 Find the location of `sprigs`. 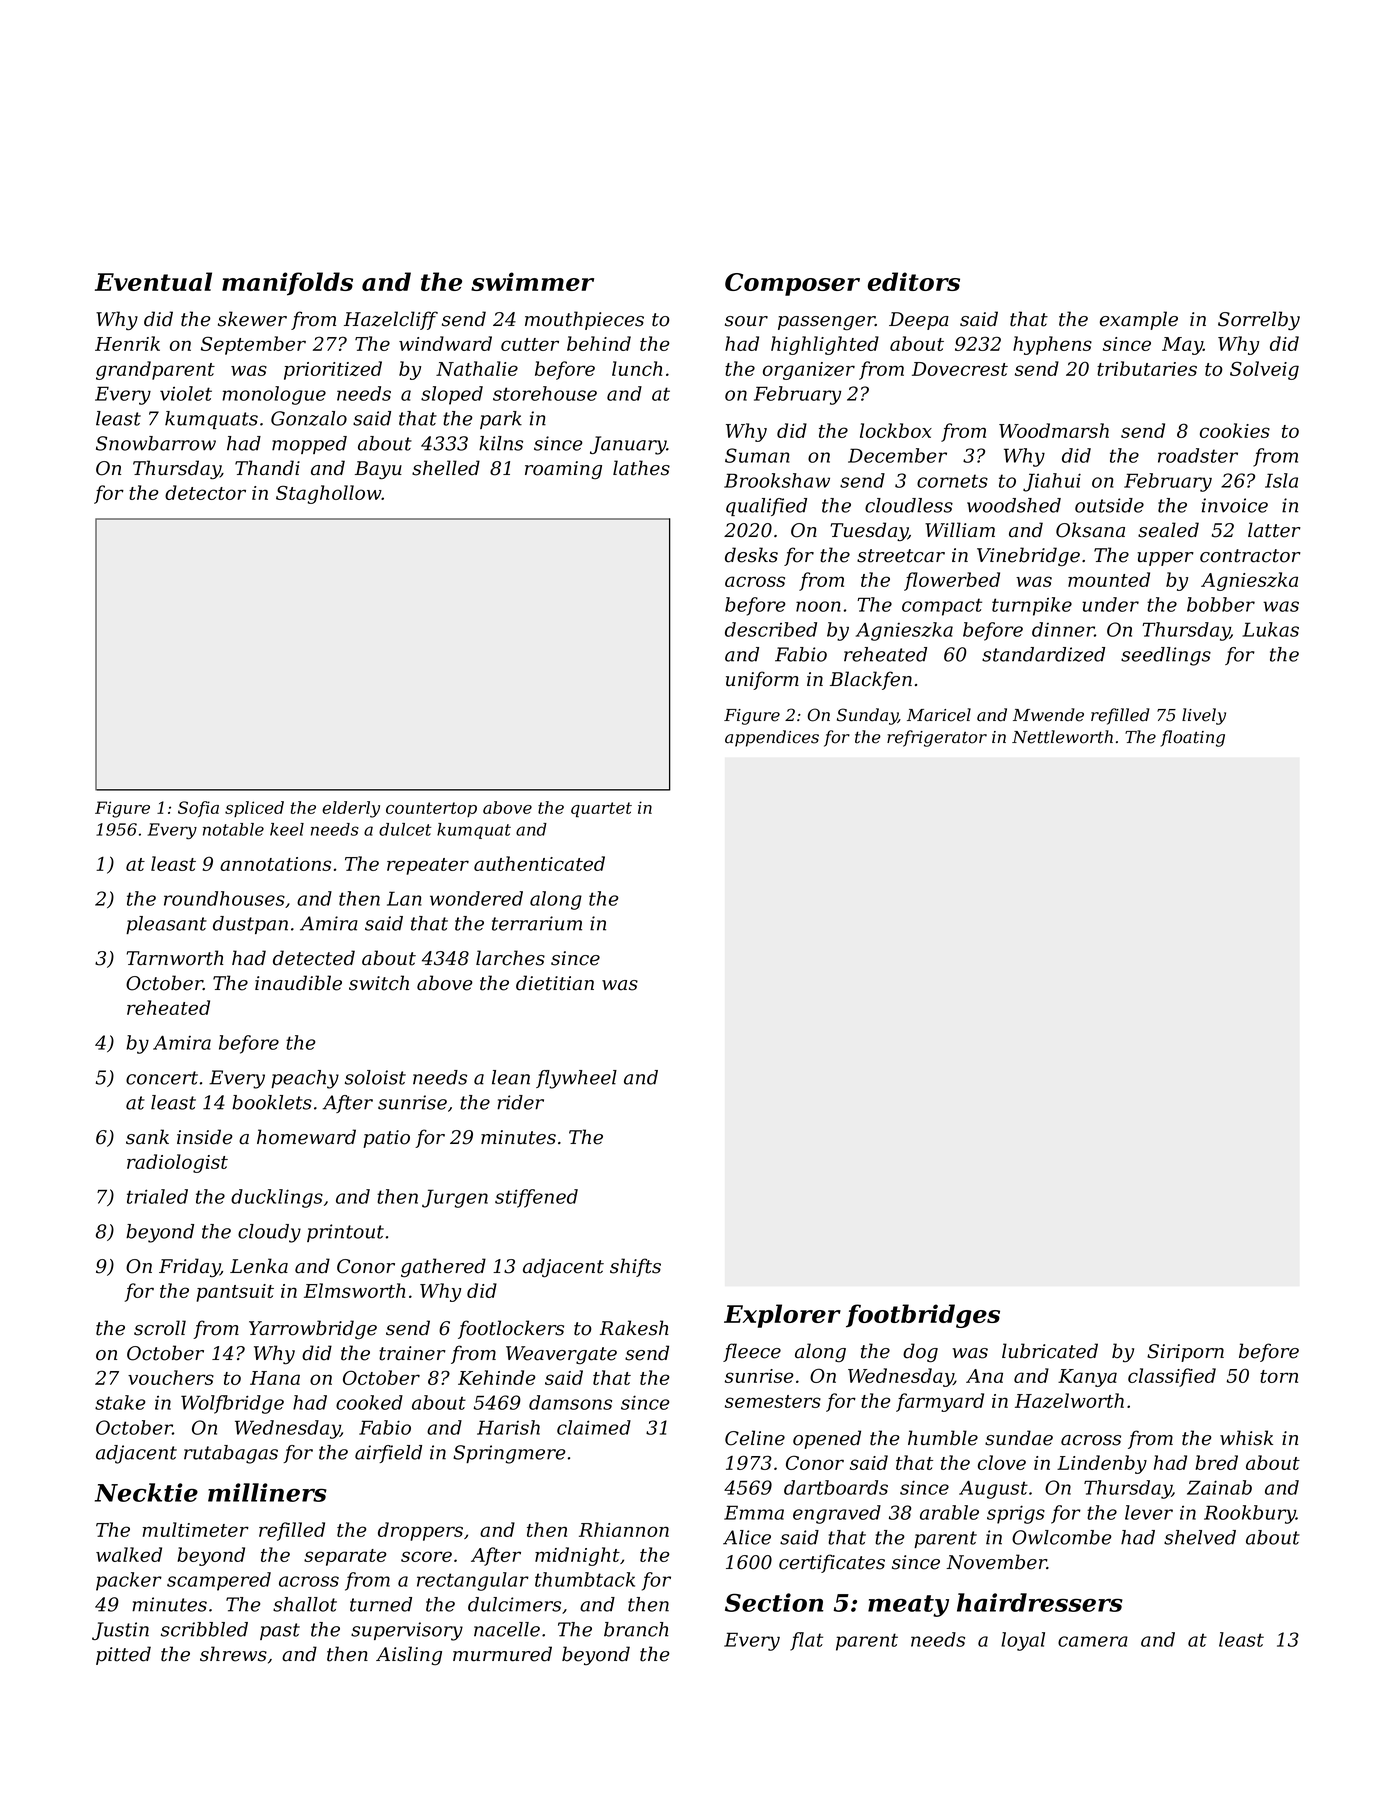

sprigs is located at coordinates (1016, 1514).
